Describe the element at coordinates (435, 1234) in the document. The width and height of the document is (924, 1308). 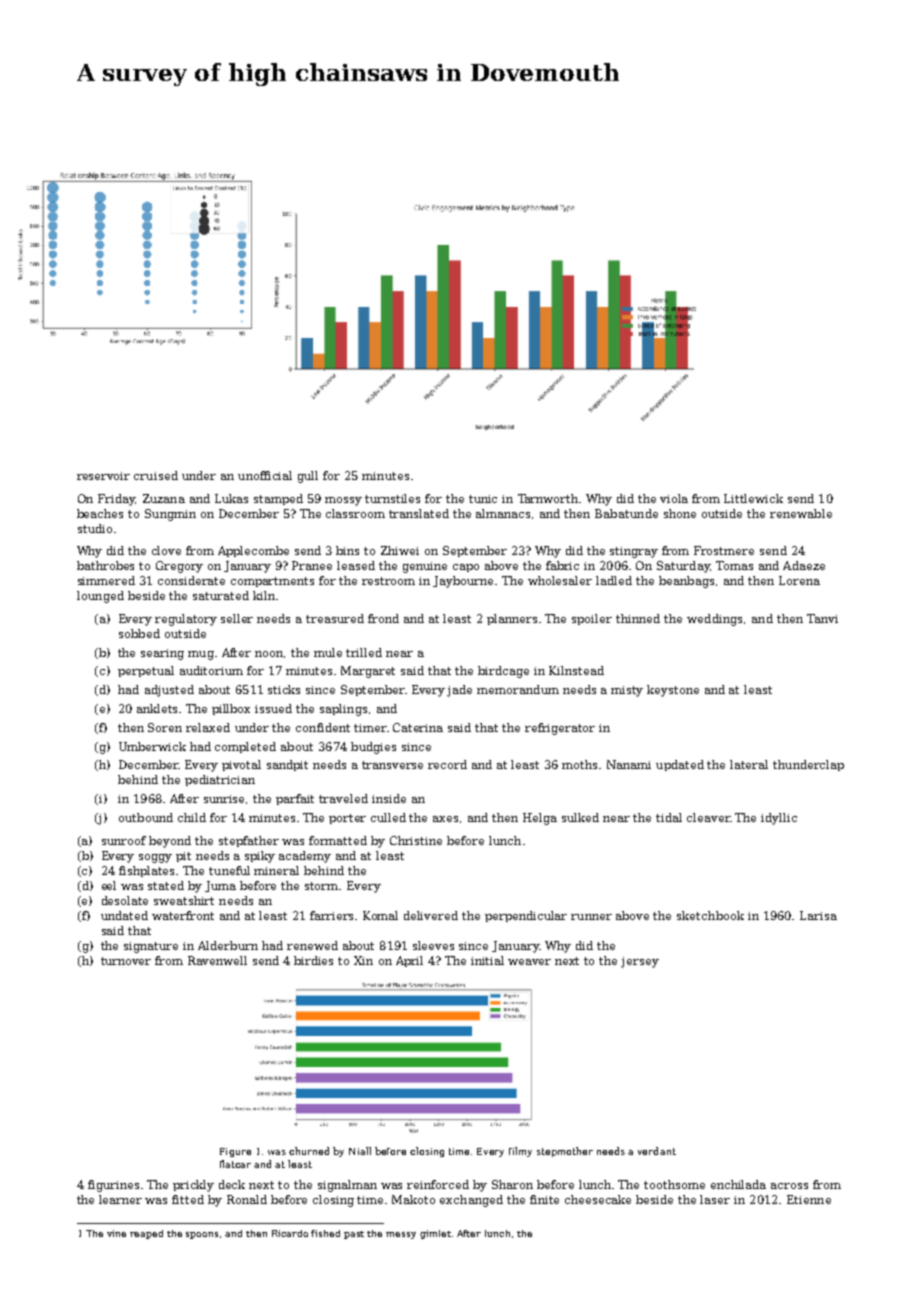
I see `gimlet` at that location.
